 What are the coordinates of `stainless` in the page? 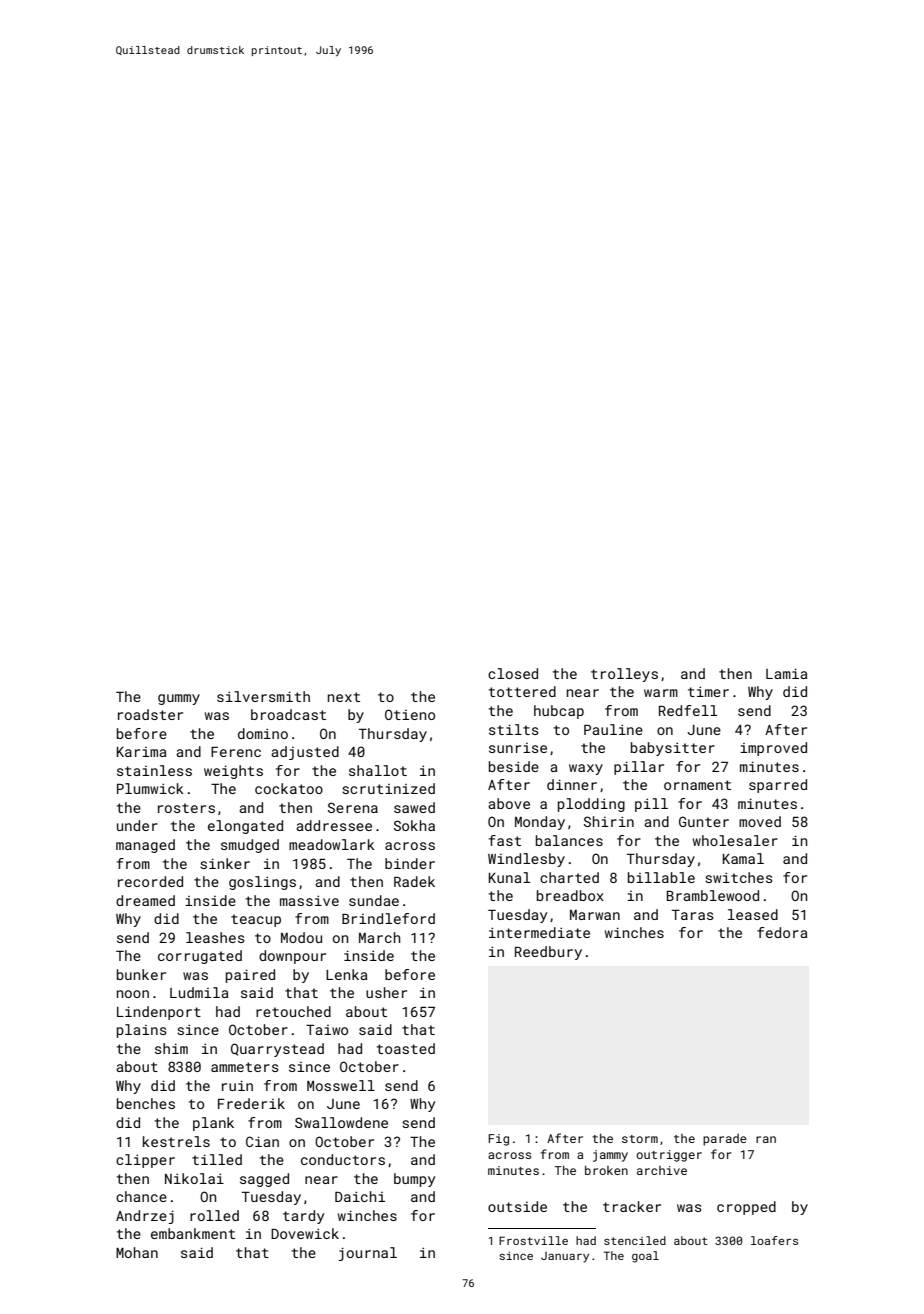 It's located at (154, 770).
